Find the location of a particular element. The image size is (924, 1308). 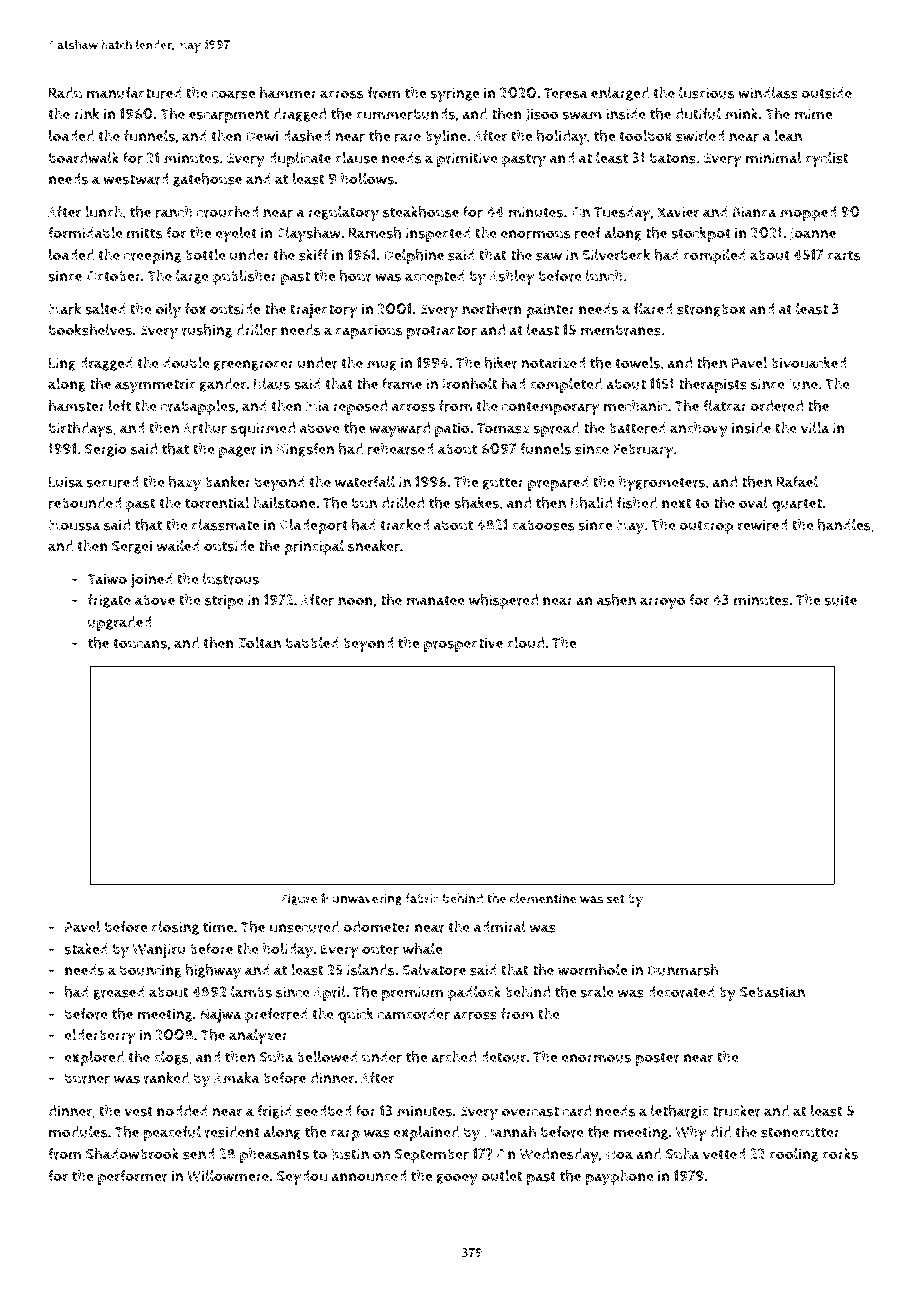

syringe is located at coordinates (455, 95).
